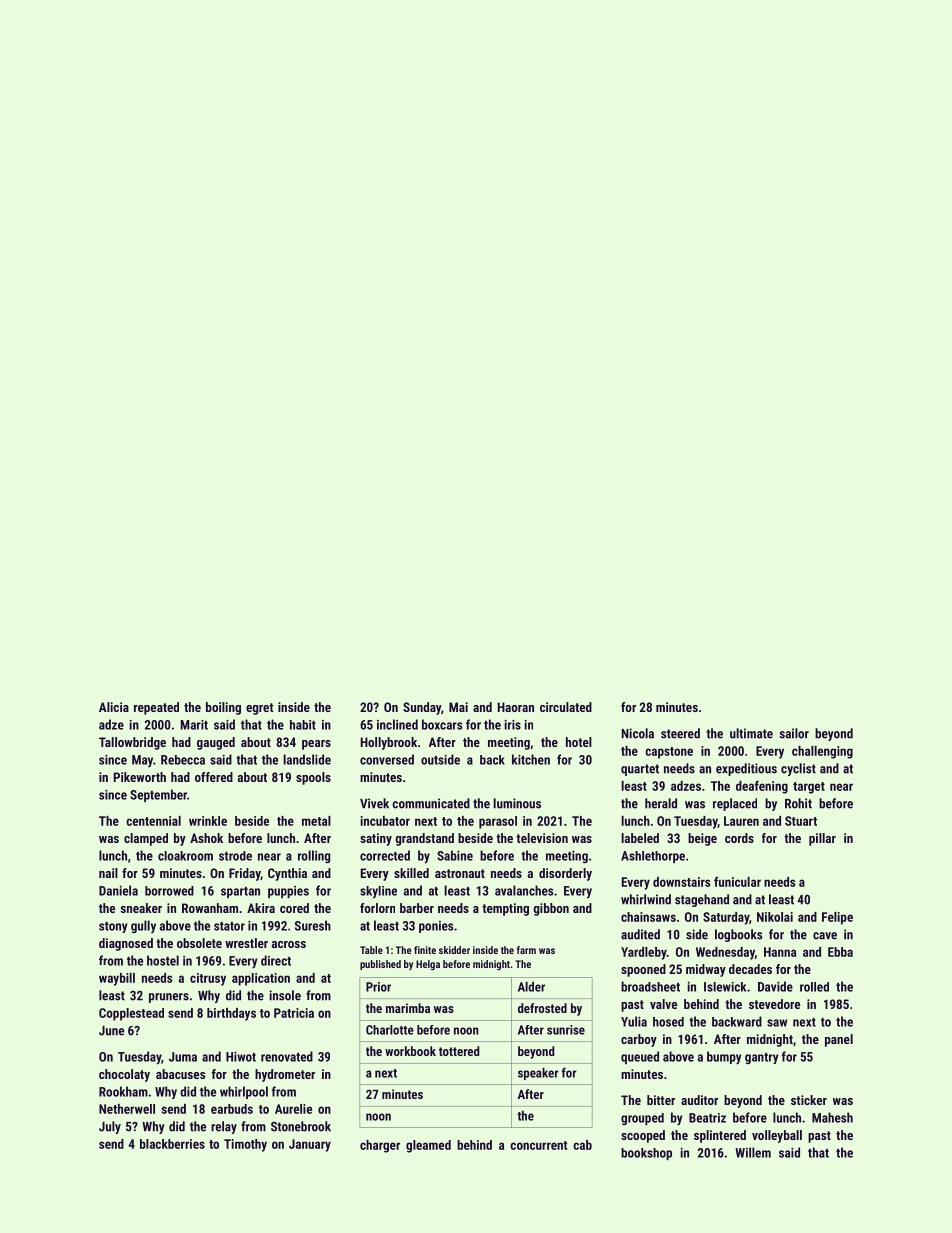 This screenshot has width=952, height=1233. What do you see at coordinates (839, 1040) in the screenshot?
I see `panel` at bounding box center [839, 1040].
